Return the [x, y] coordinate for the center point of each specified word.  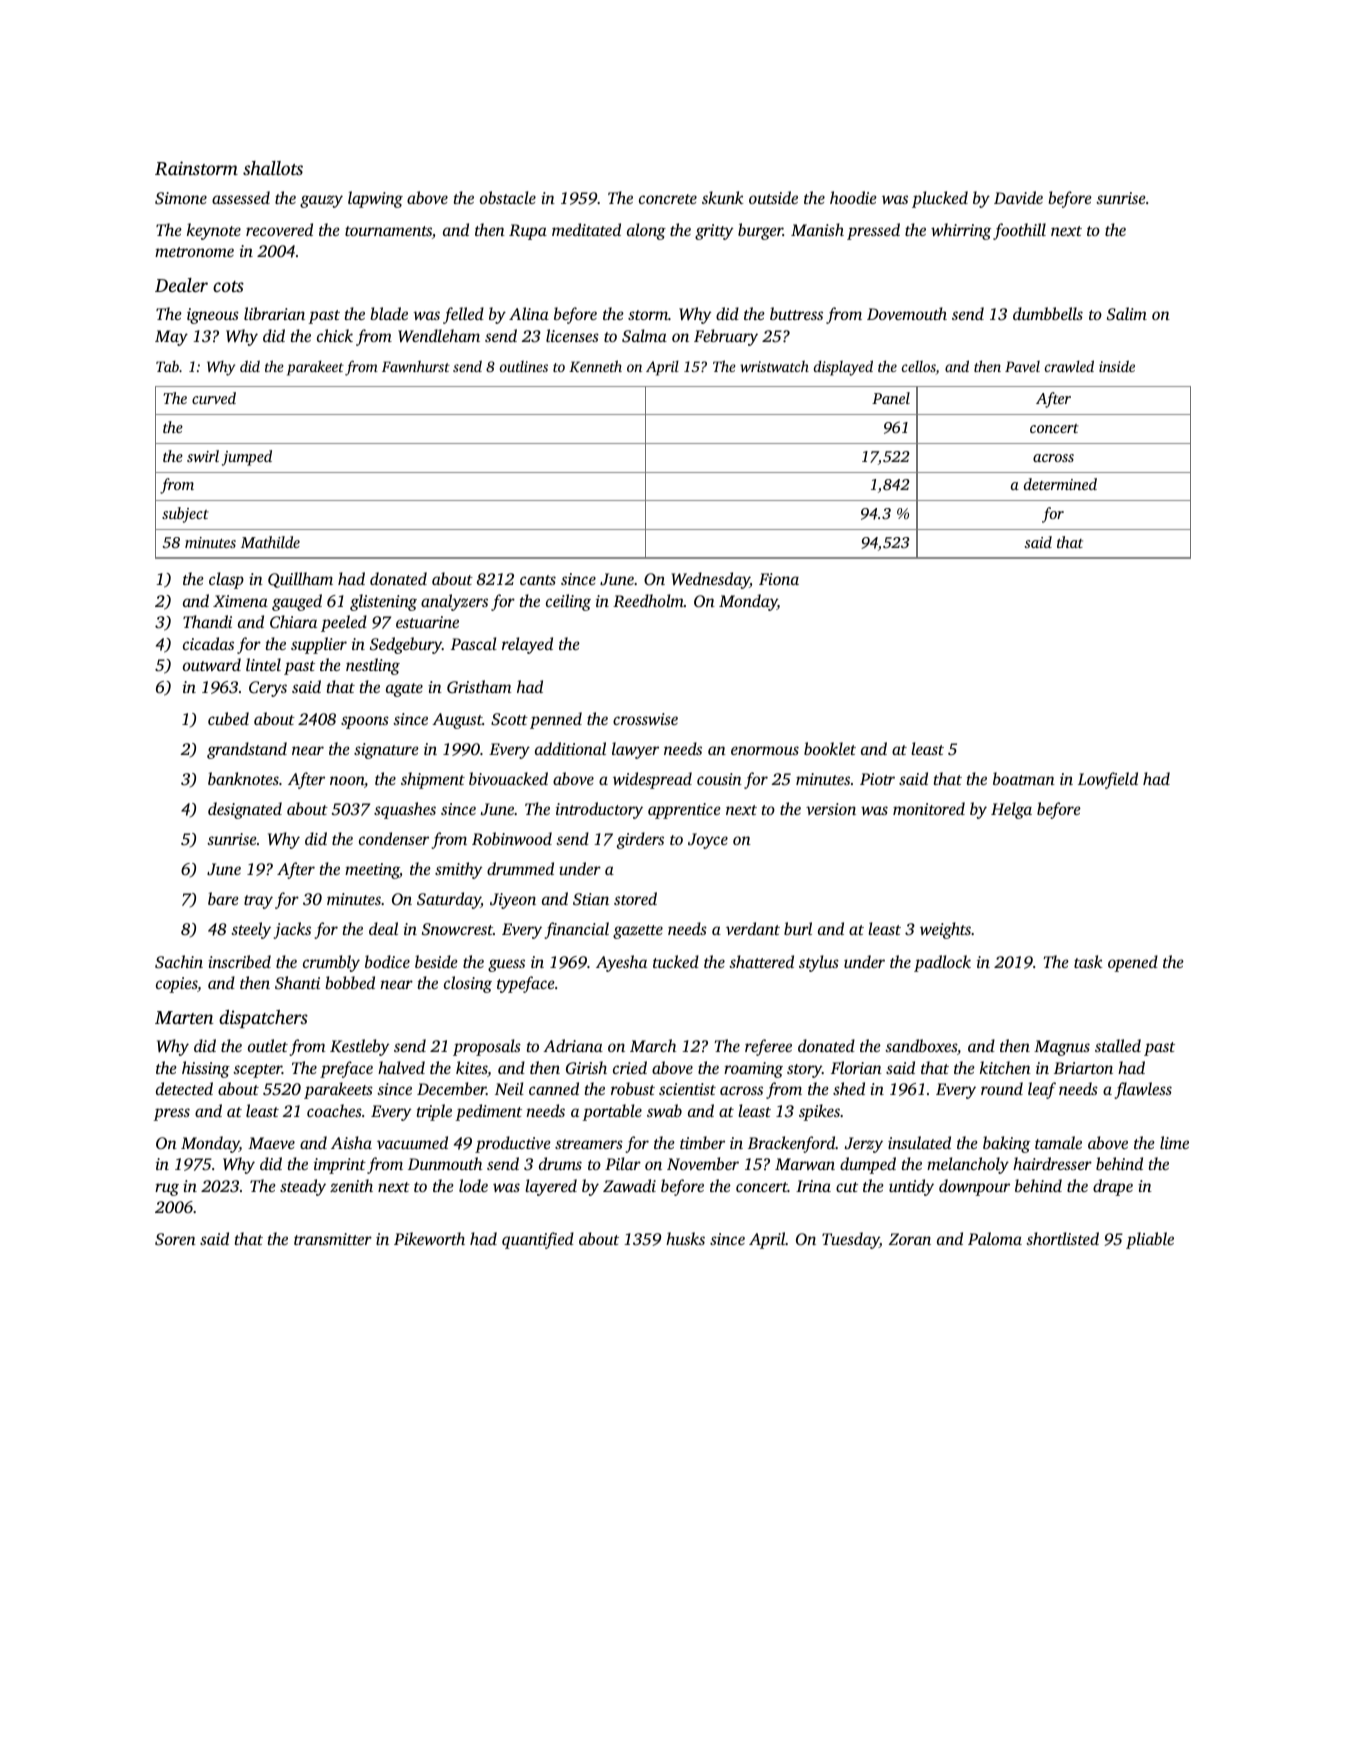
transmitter [333, 1239]
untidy [911, 1187]
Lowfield [1108, 780]
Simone [181, 198]
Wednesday [710, 580]
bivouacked [508, 778]
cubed [228, 718]
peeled [344, 623]
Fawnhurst [416, 366]
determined [1060, 484]
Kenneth [595, 366]
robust [633, 1088]
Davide [1018, 197]
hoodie [853, 197]
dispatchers [263, 1019]
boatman [1024, 778]
